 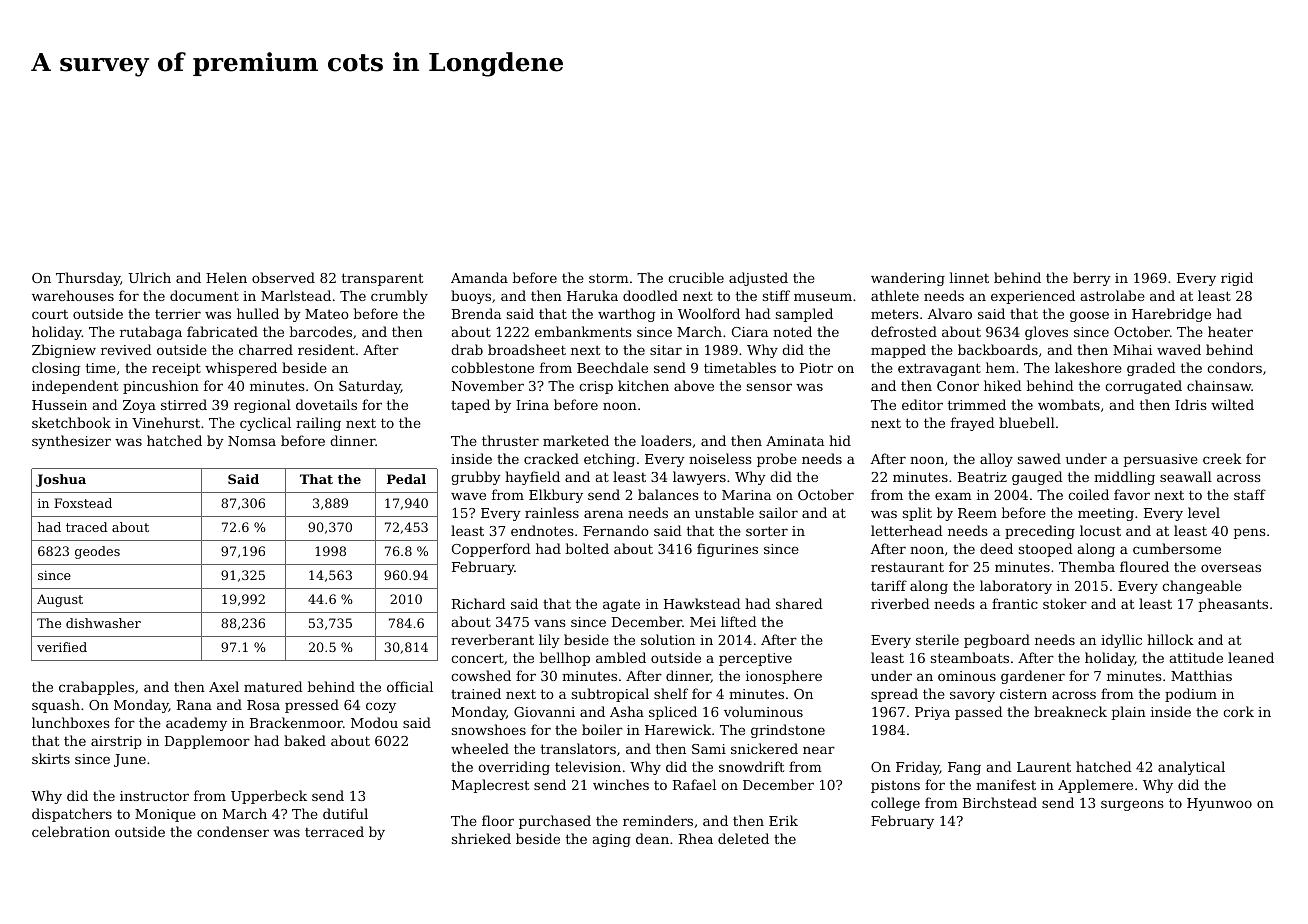 I want to click on verified, so click(x=62, y=647).
